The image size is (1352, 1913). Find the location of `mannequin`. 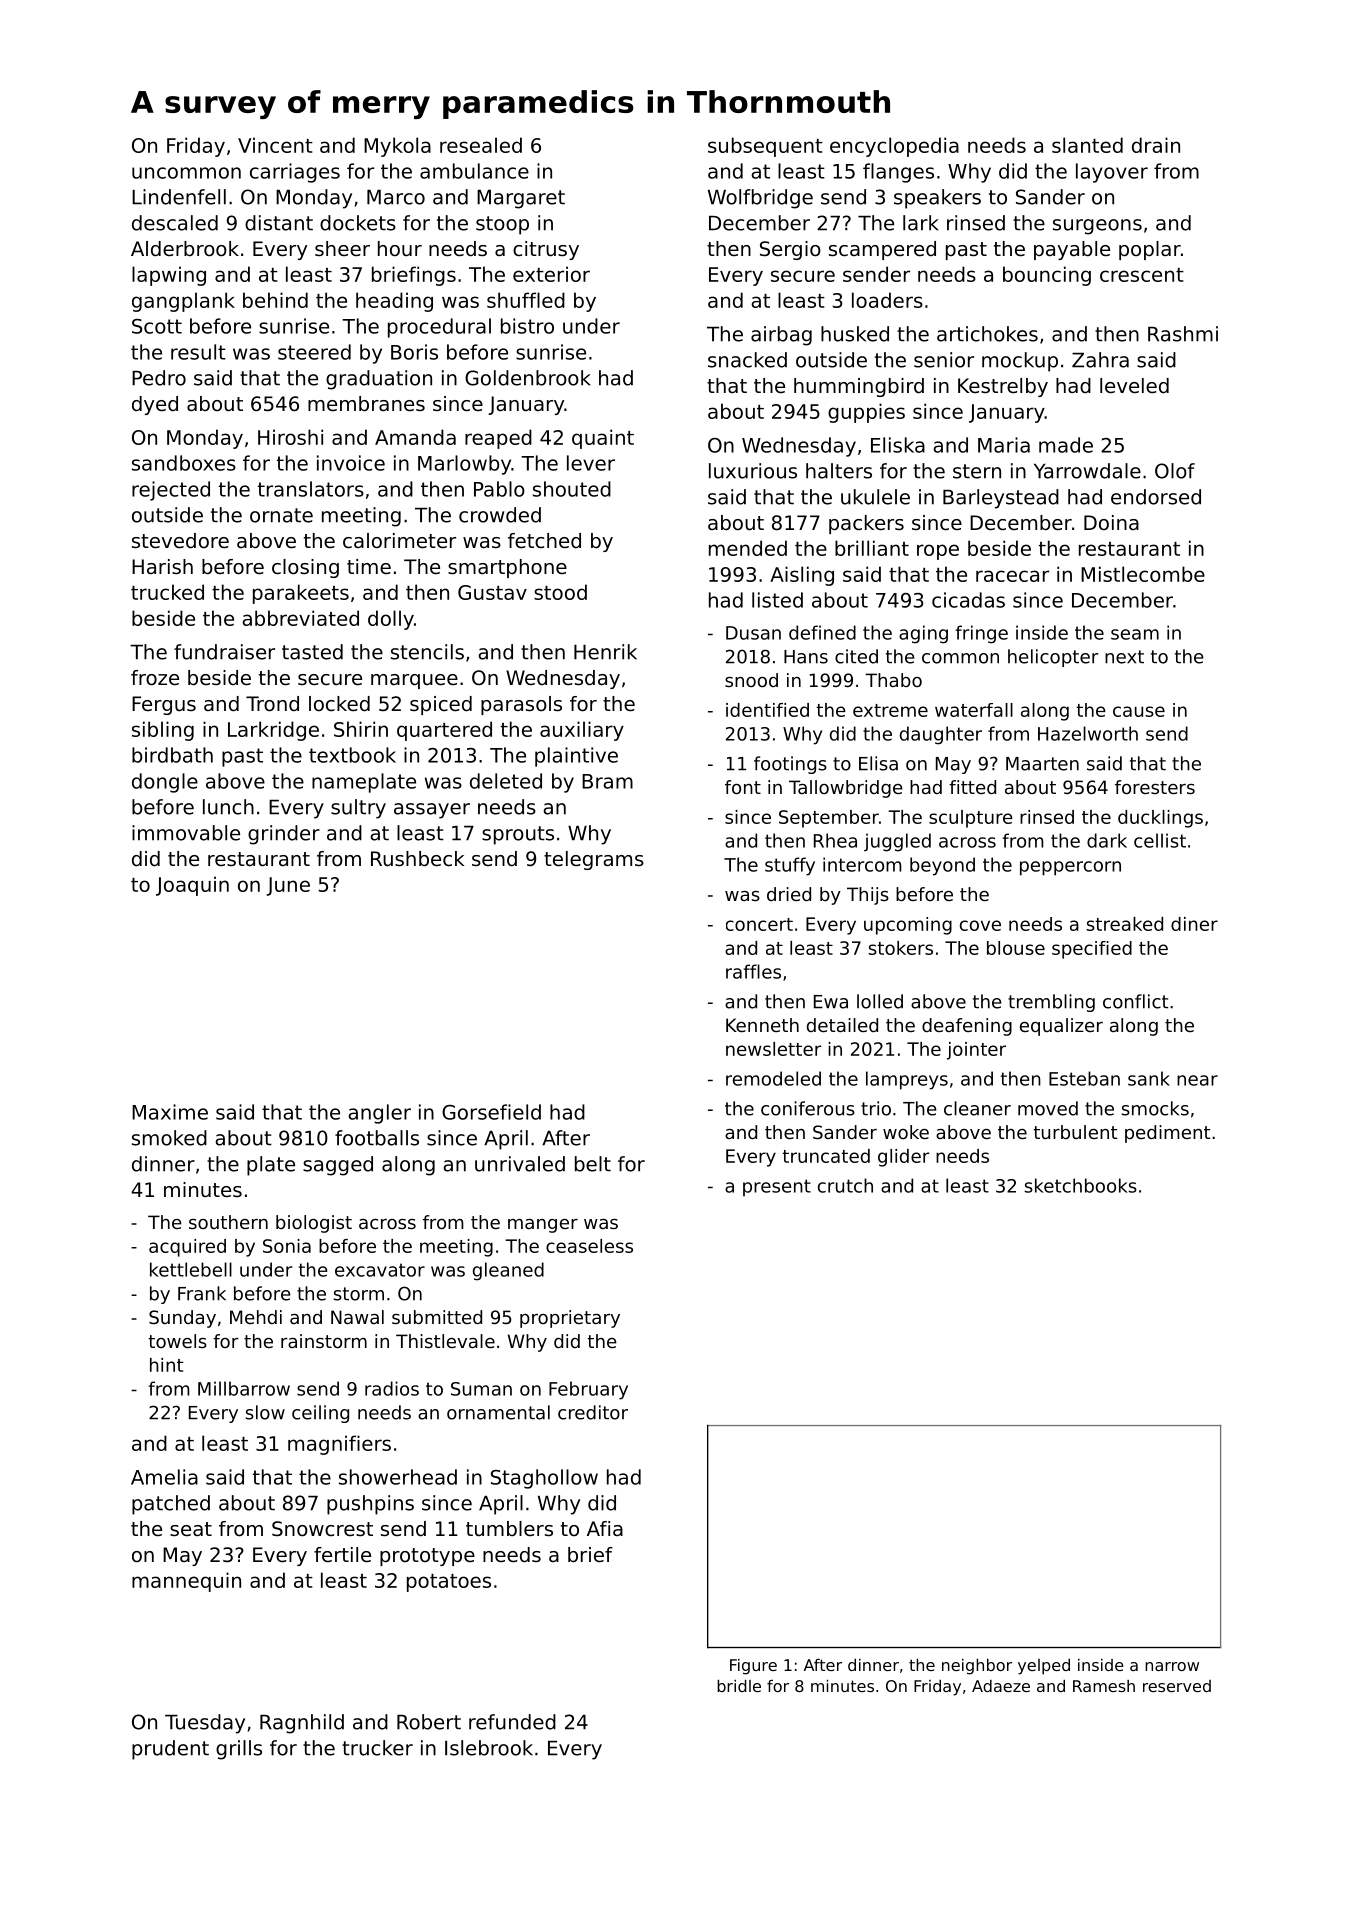

mannequin is located at coordinates (186, 1582).
